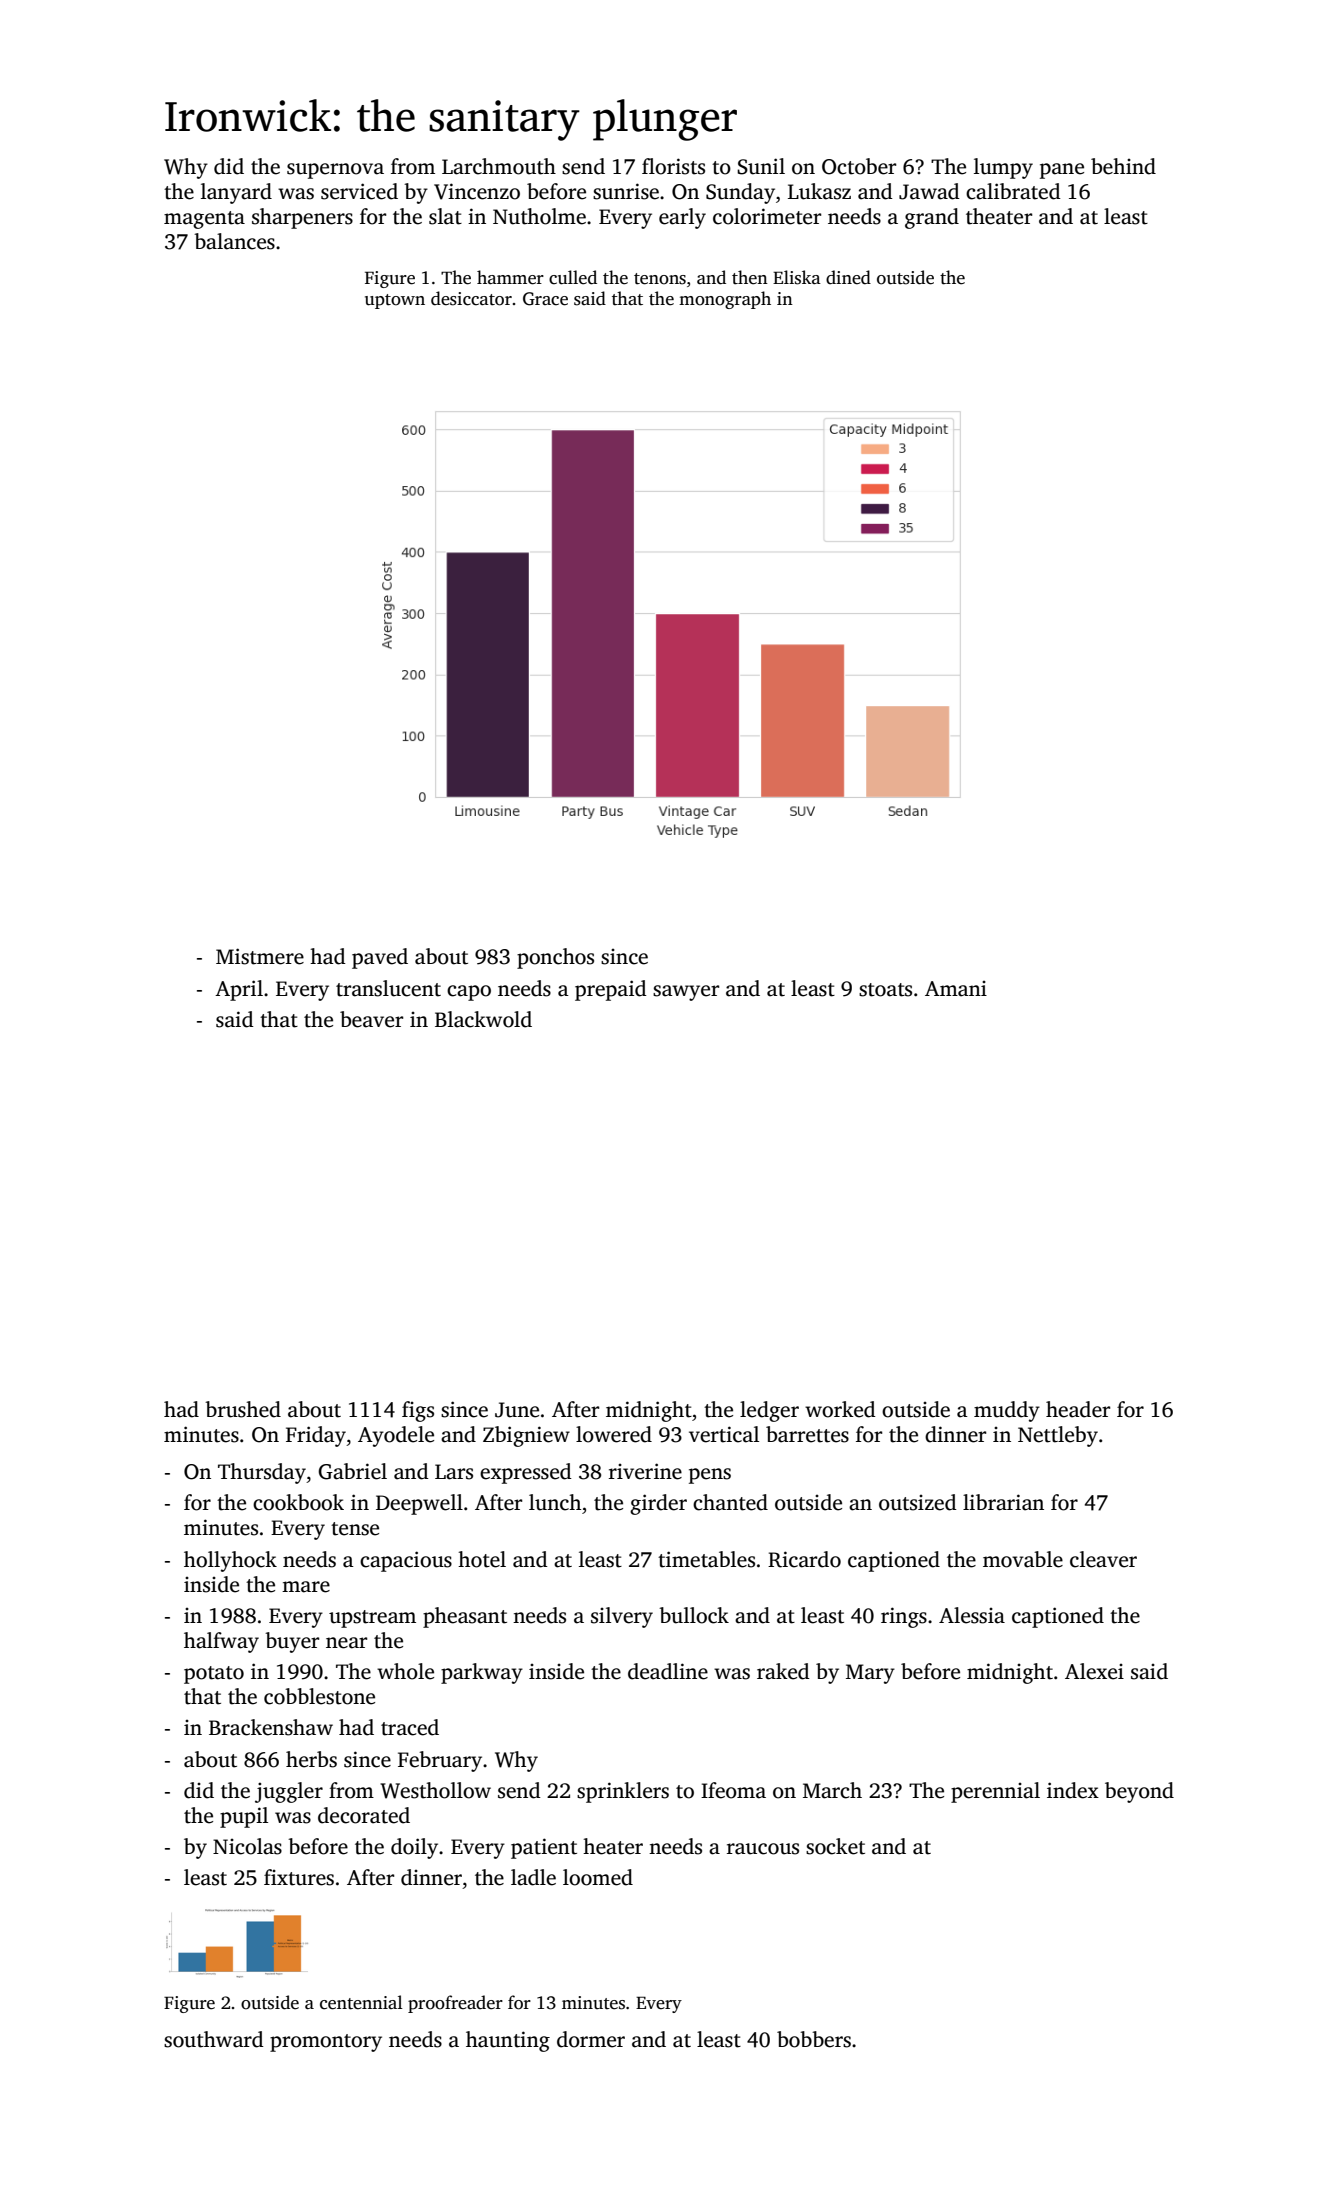  What do you see at coordinates (763, 1849) in the screenshot?
I see `raucous` at bounding box center [763, 1849].
